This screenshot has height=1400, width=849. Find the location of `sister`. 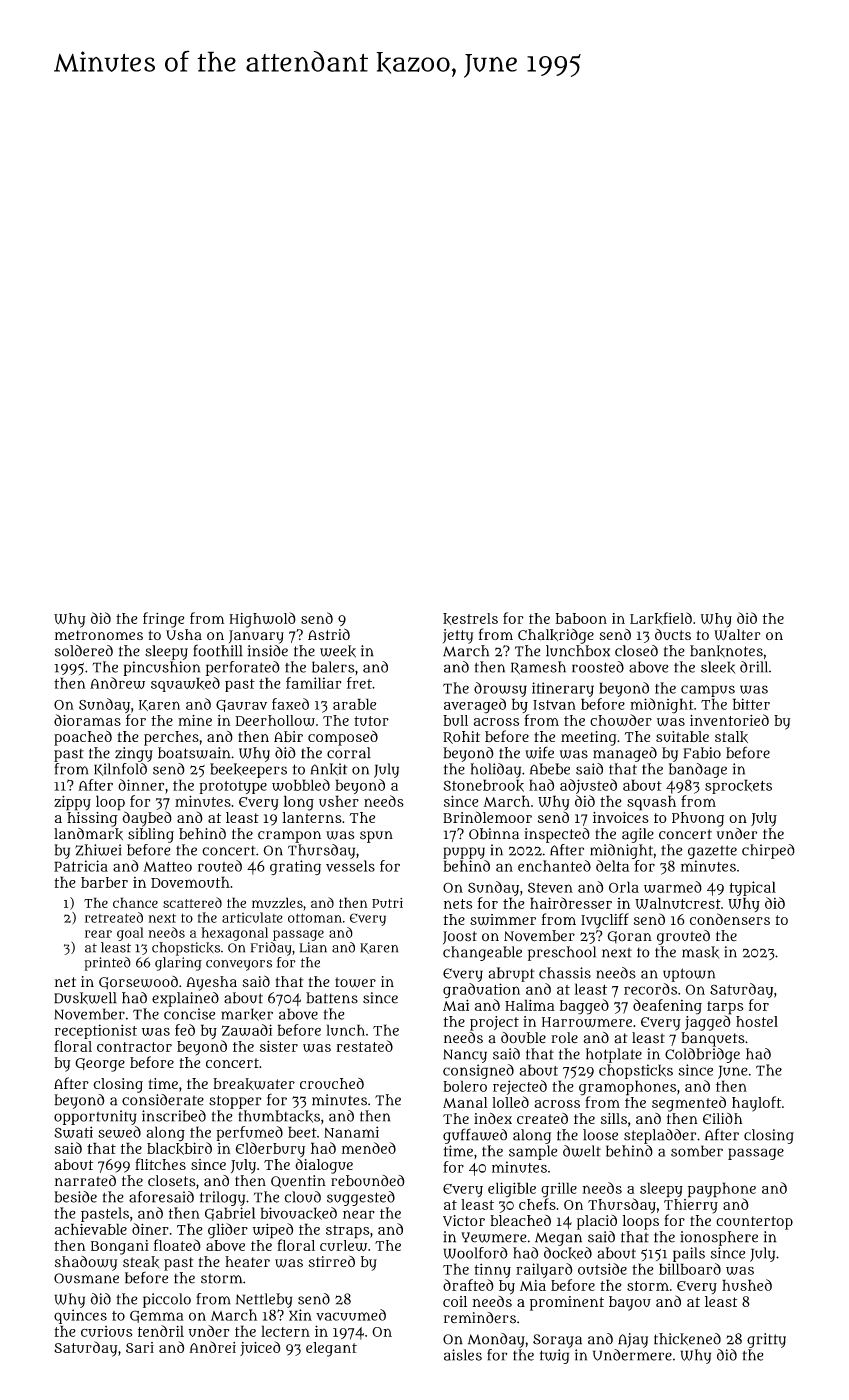

sister is located at coordinates (279, 1046).
